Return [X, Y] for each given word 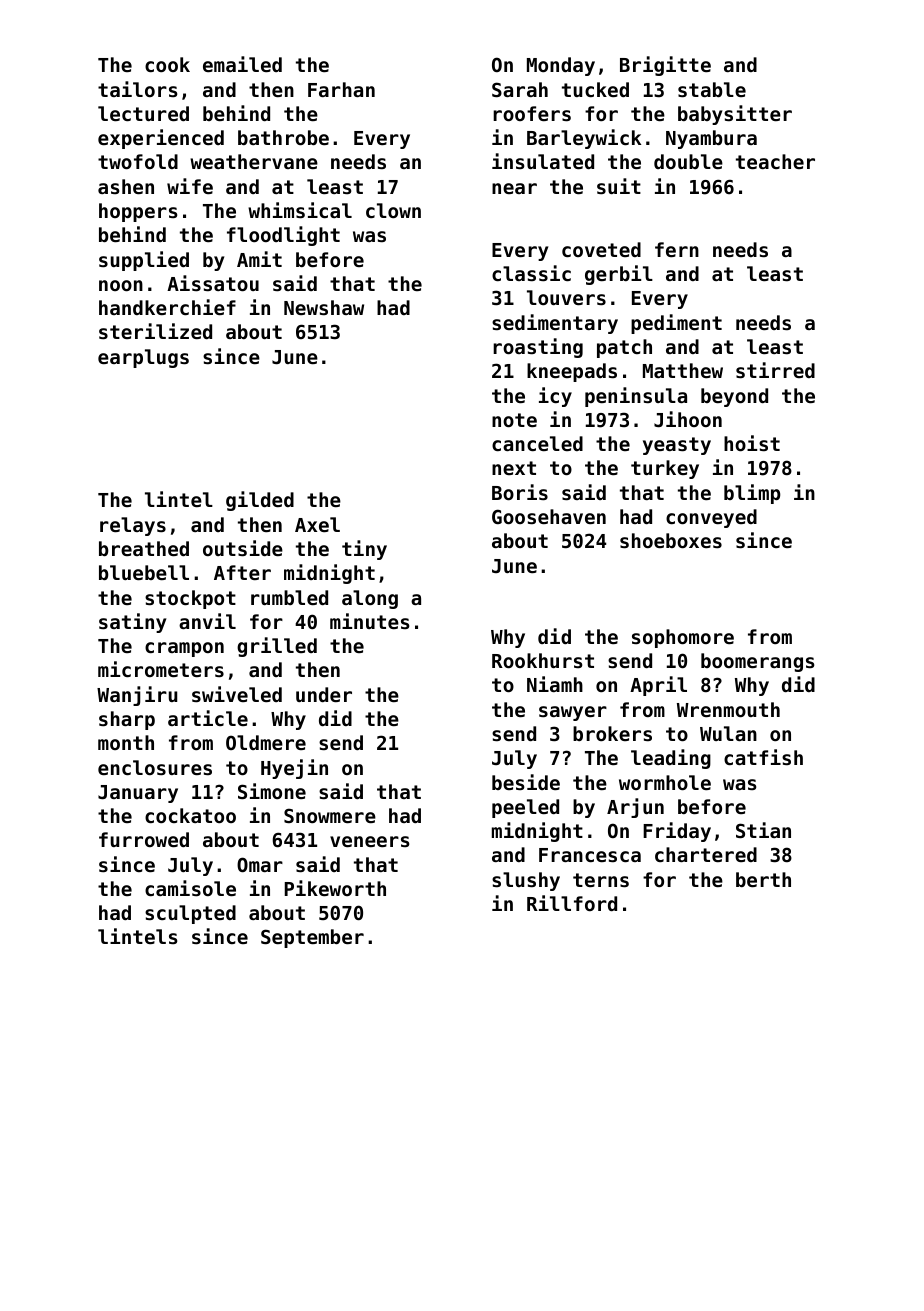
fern [677, 249]
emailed [242, 64]
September [312, 938]
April [658, 686]
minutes [369, 621]
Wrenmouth [728, 709]
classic [531, 273]
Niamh [555, 684]
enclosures [155, 768]
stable [712, 90]
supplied [144, 261]
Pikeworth [335, 888]
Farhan [341, 89]
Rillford [572, 903]
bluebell [144, 572]
